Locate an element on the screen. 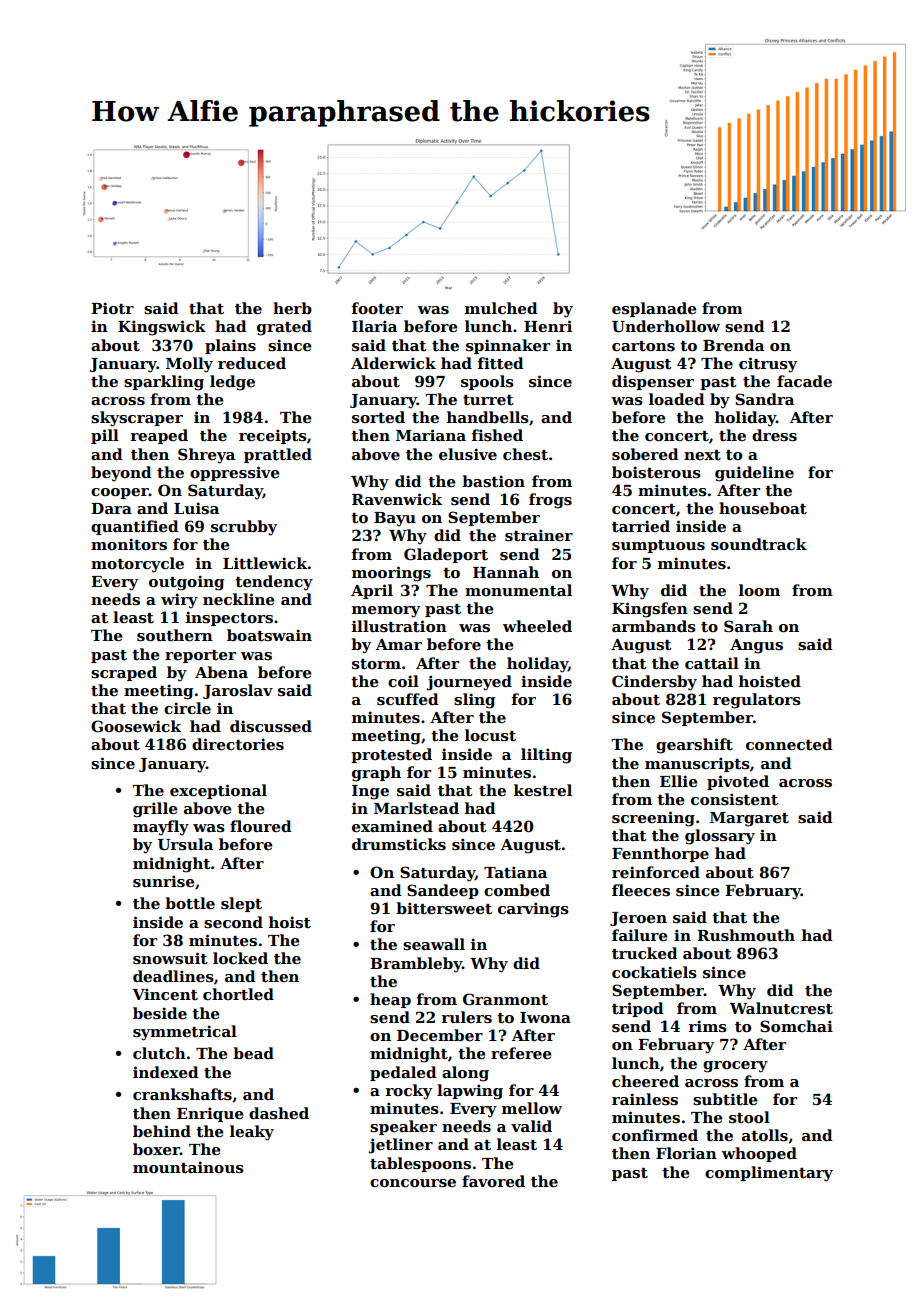  Amar is located at coordinates (399, 644).
